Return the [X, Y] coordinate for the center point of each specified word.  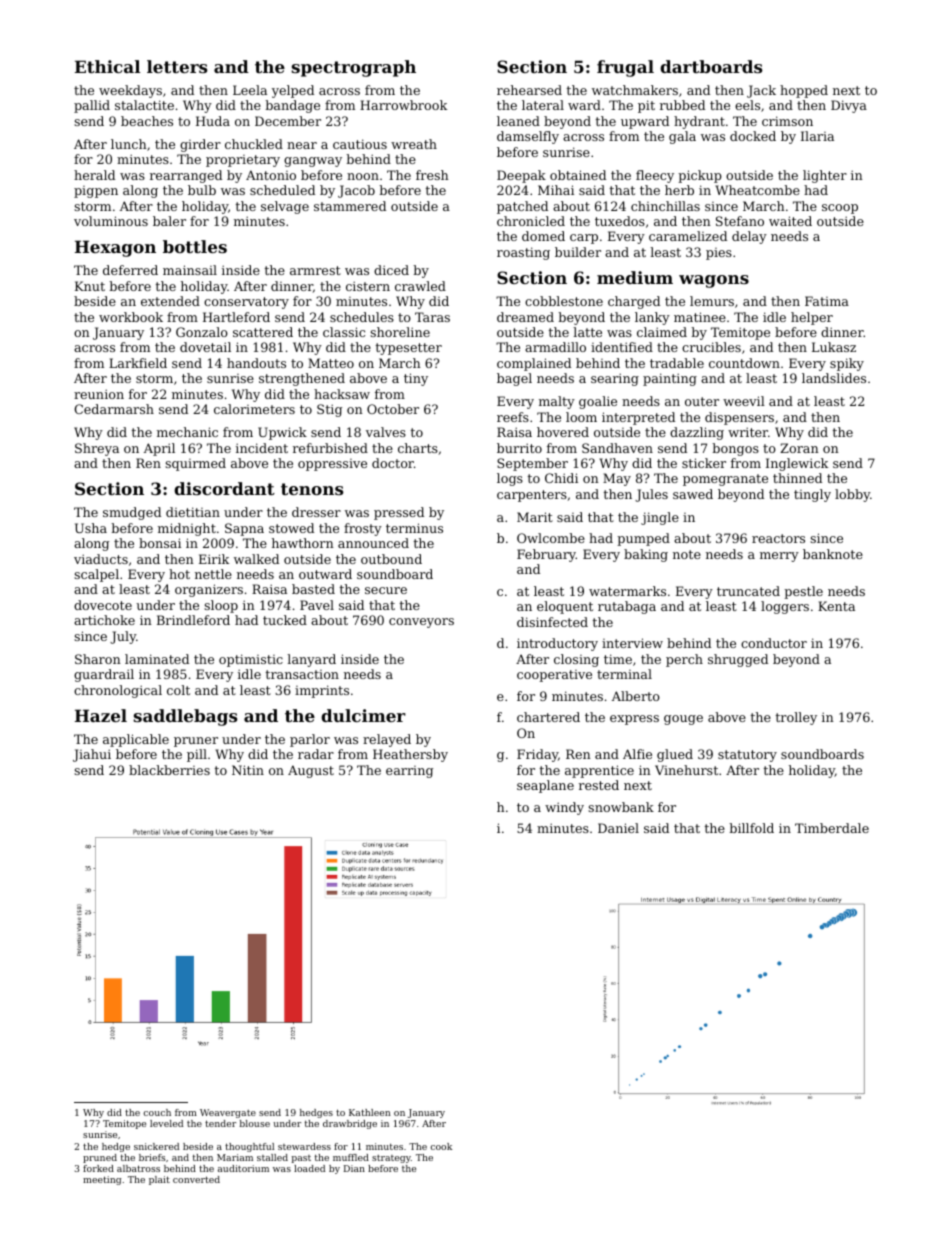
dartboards [711, 66]
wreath [414, 144]
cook [441, 1146]
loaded [309, 1168]
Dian [354, 1168]
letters [177, 66]
